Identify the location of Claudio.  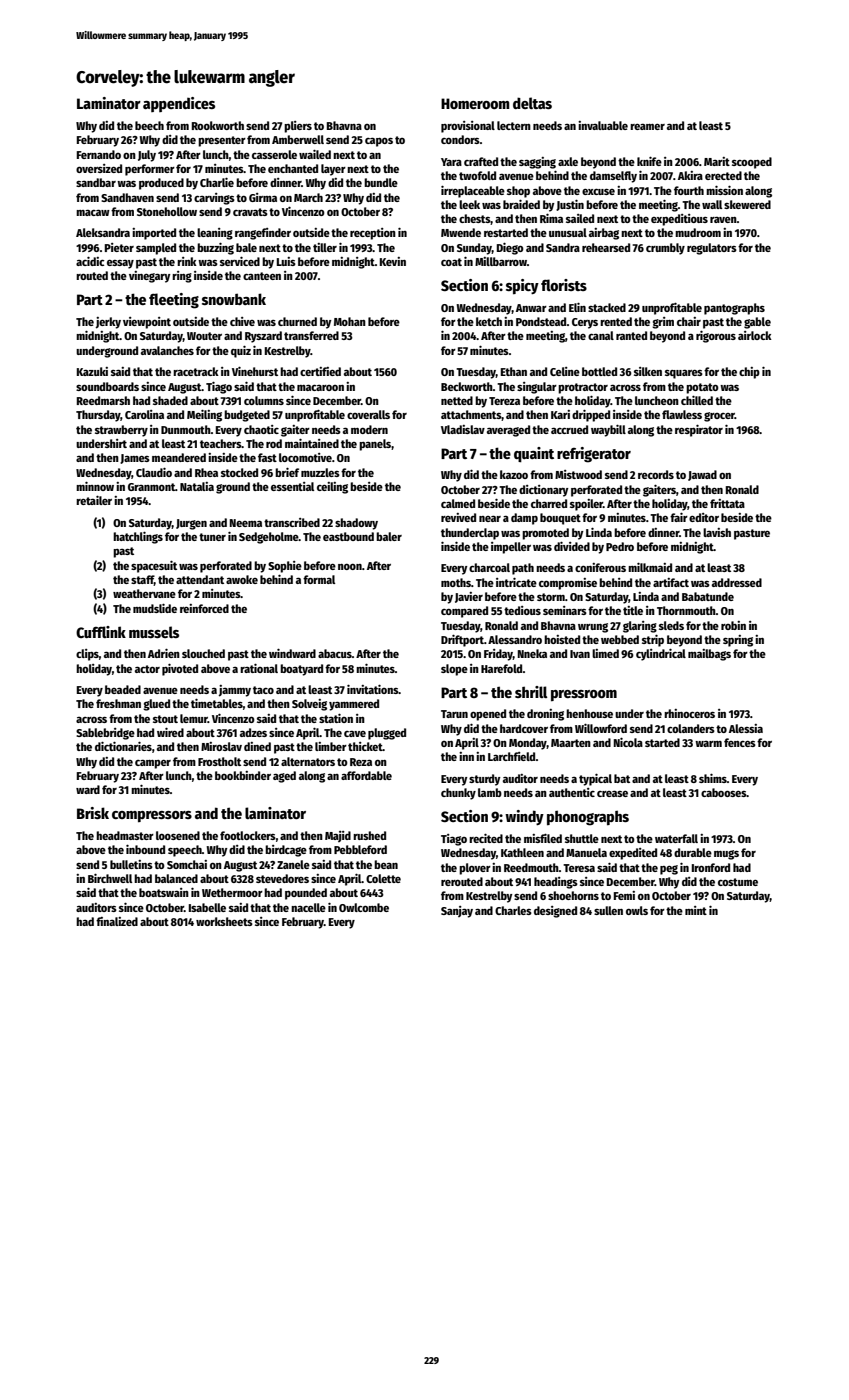
(154, 472).
